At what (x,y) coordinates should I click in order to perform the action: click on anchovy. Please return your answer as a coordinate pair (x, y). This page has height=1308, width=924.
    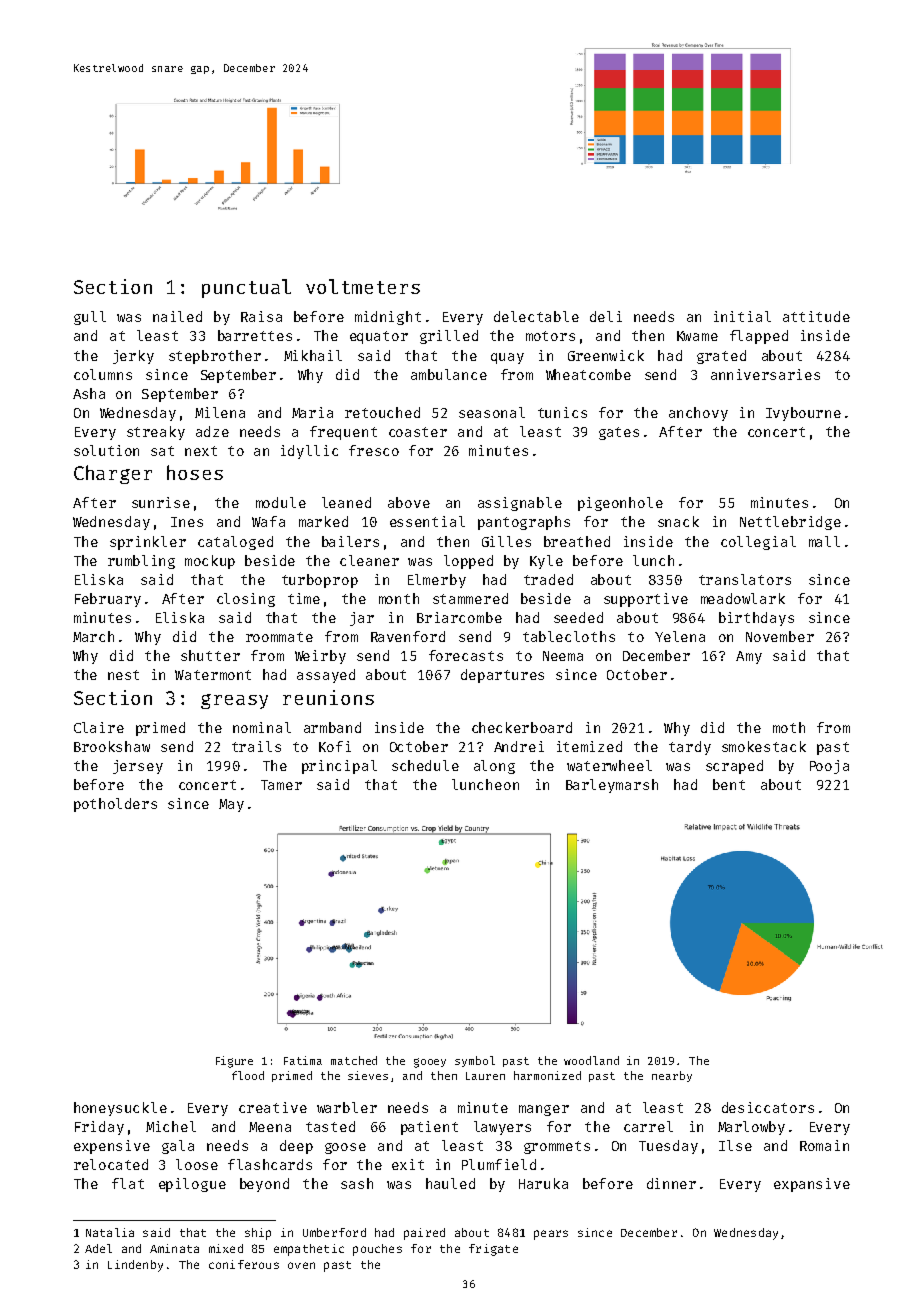
    Looking at the image, I should click on (698, 414).
